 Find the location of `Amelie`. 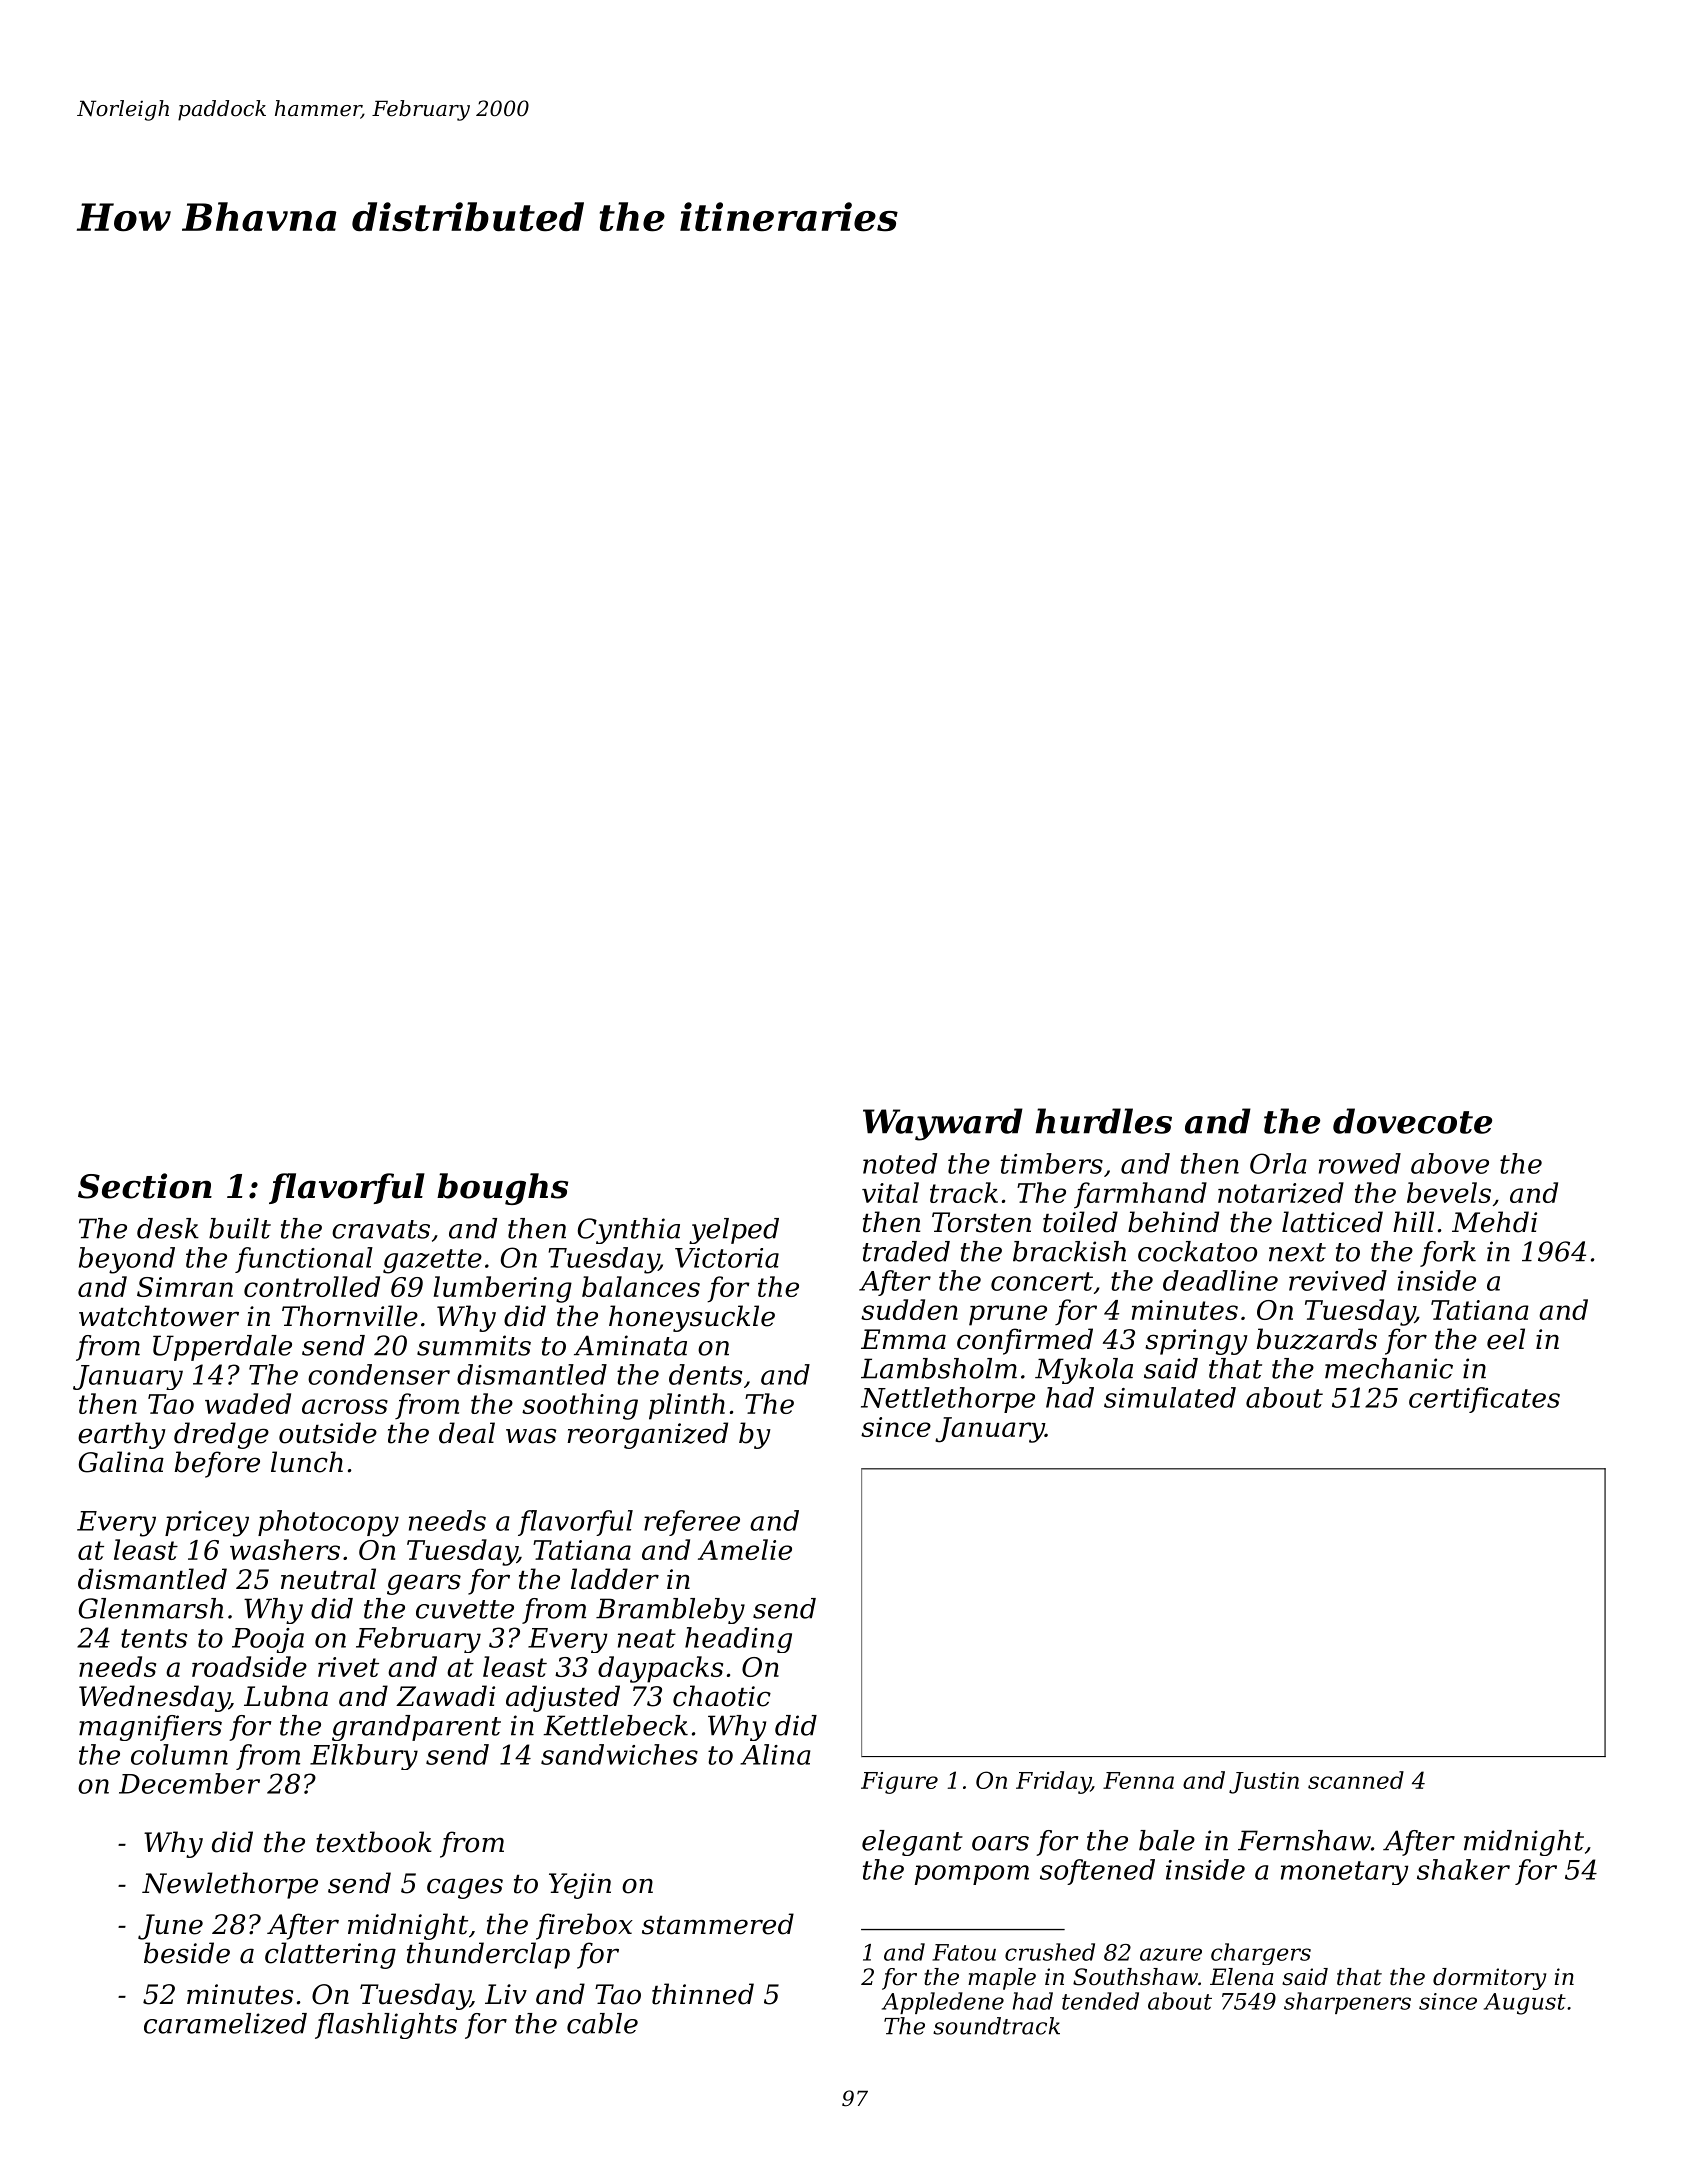

Amelie is located at coordinates (745, 1549).
